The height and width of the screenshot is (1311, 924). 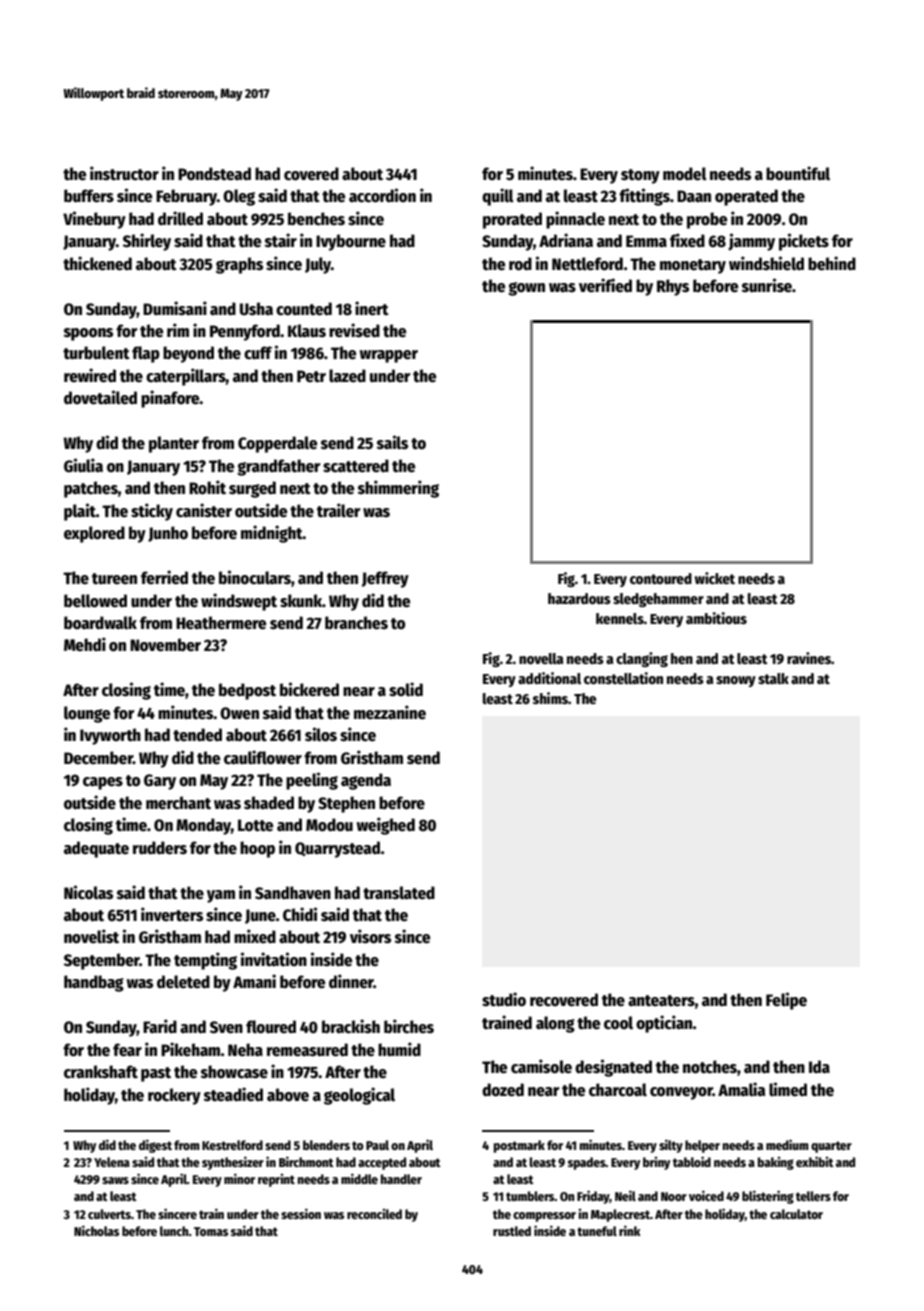 I want to click on boardwalk, so click(x=100, y=623).
